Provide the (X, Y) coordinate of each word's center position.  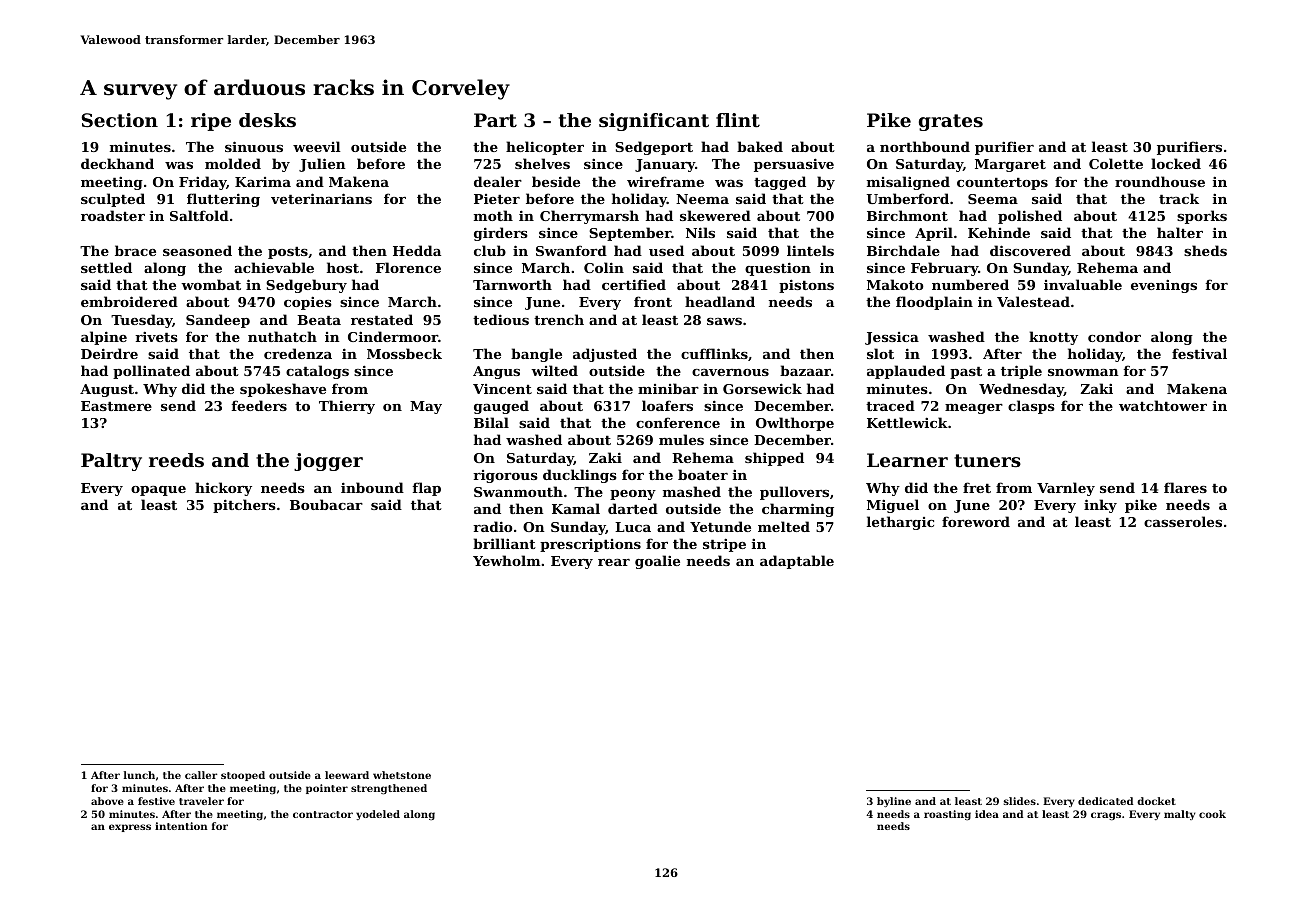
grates (951, 122)
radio (493, 526)
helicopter (545, 148)
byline (894, 802)
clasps (1031, 407)
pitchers (244, 506)
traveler (201, 801)
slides (1020, 801)
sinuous (254, 146)
